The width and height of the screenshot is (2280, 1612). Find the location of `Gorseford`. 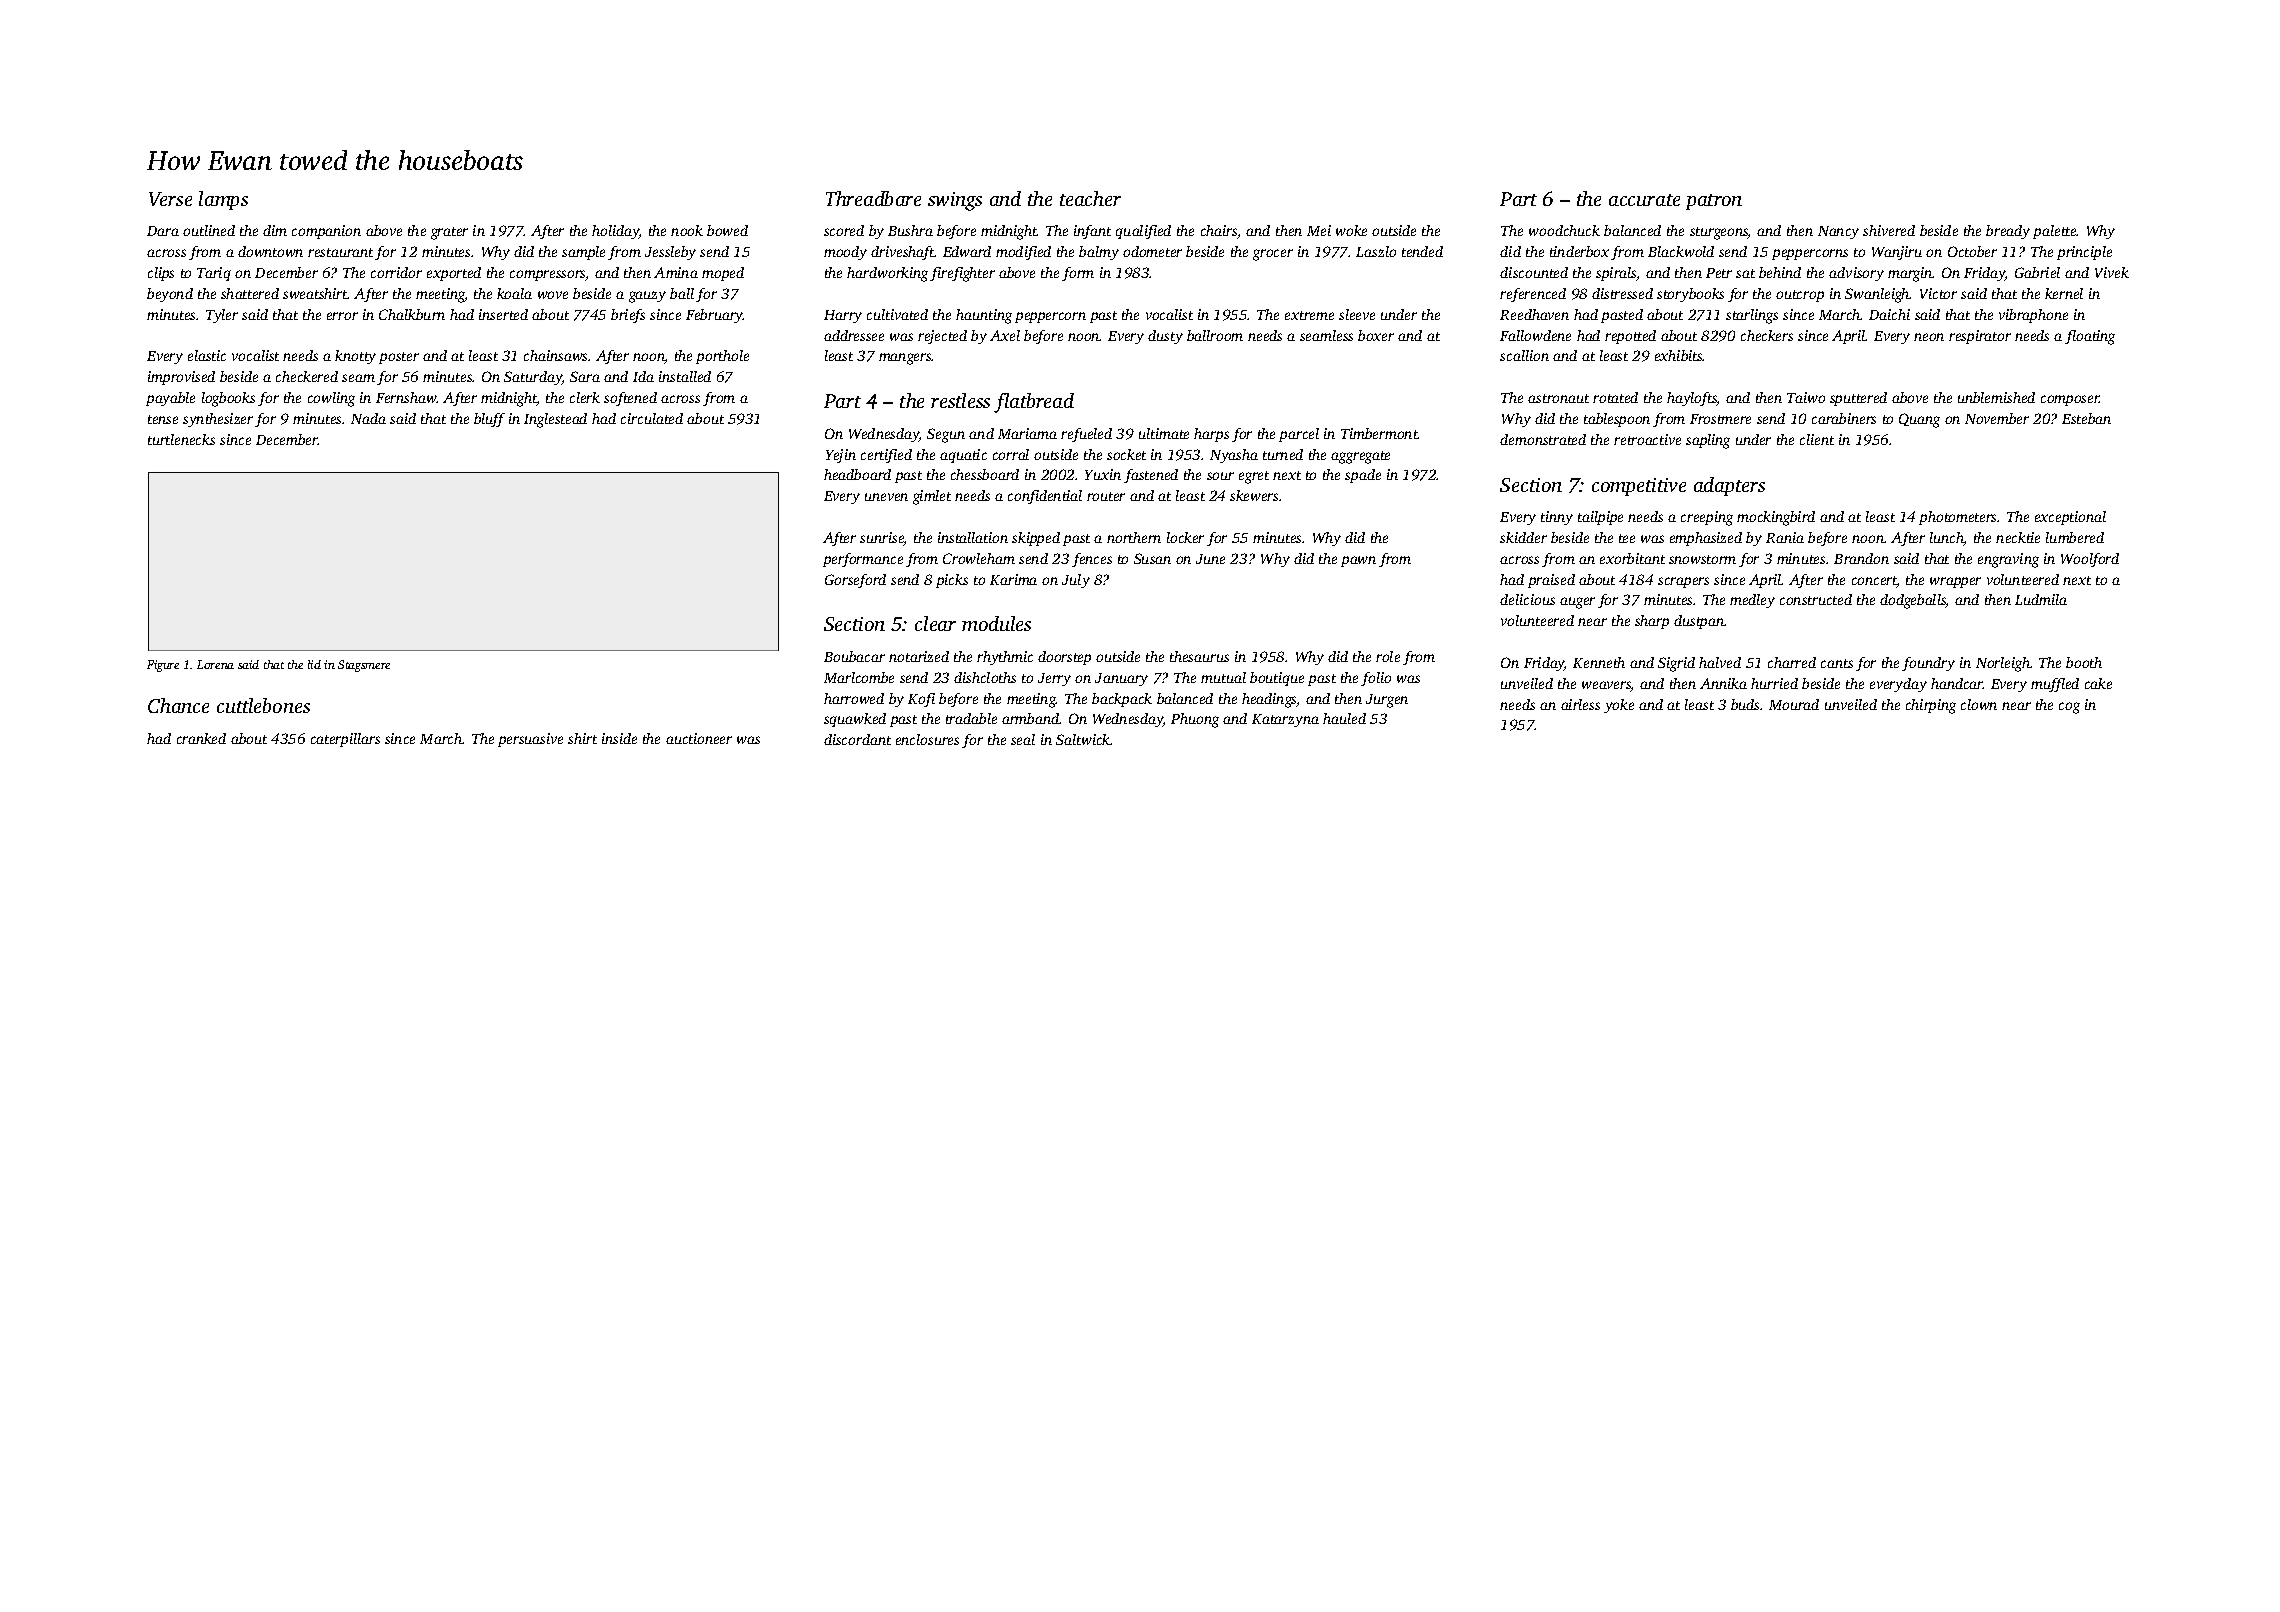

Gorseford is located at coordinates (855, 581).
